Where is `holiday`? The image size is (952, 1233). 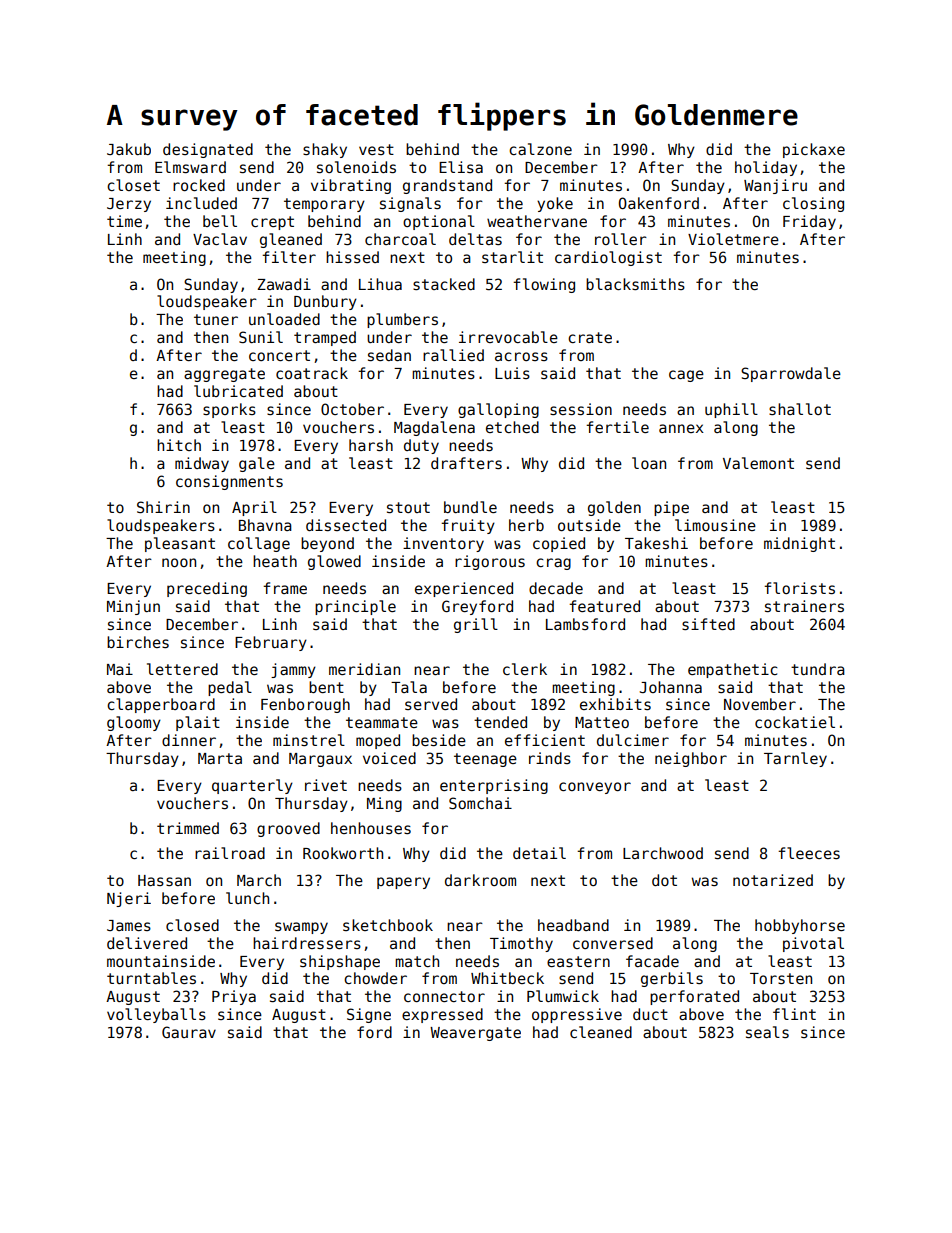
holiday is located at coordinates (766, 168).
